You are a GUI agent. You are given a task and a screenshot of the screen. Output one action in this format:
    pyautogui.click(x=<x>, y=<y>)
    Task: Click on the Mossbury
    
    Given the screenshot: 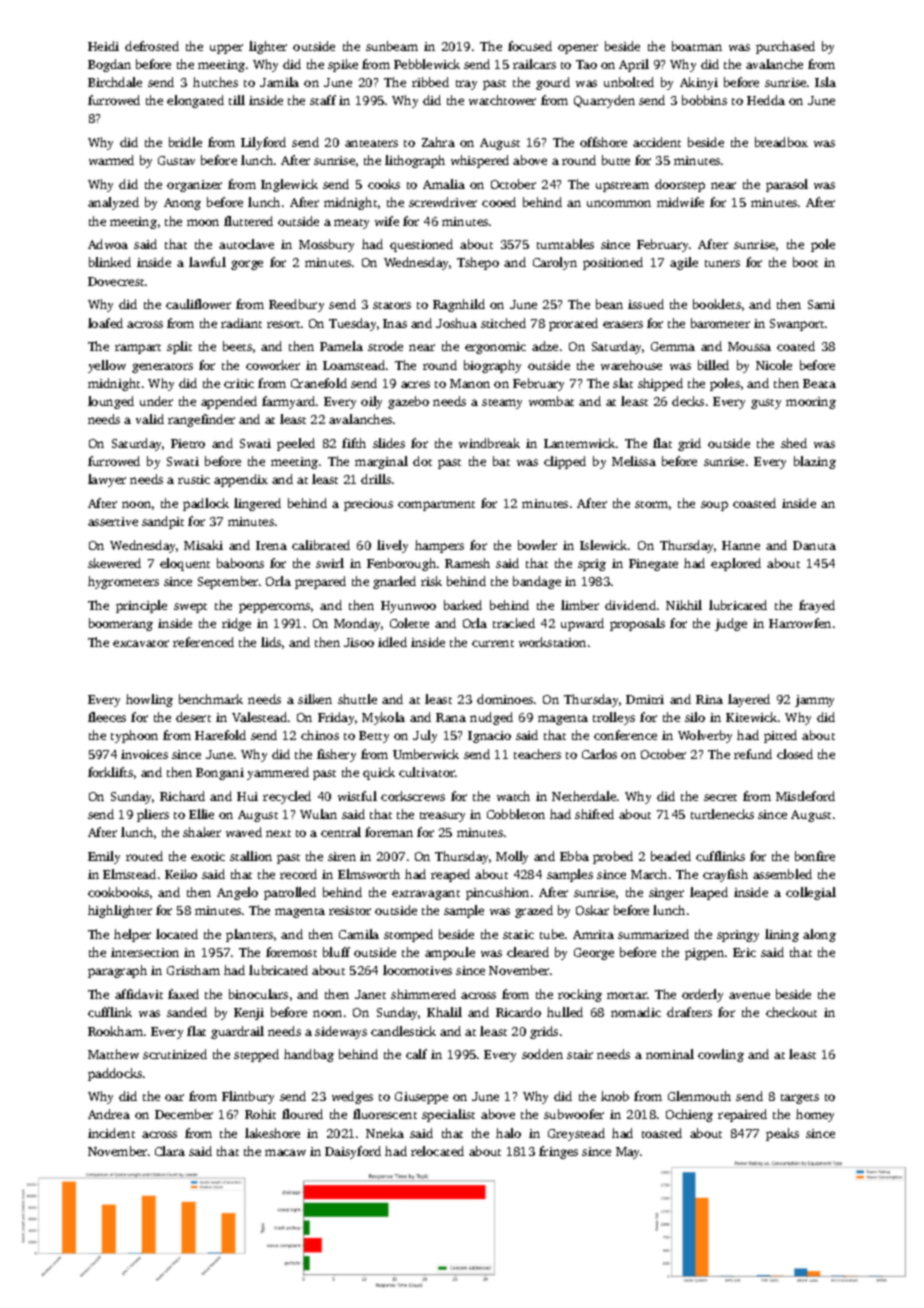 What is the action you would take?
    pyautogui.click(x=326, y=245)
